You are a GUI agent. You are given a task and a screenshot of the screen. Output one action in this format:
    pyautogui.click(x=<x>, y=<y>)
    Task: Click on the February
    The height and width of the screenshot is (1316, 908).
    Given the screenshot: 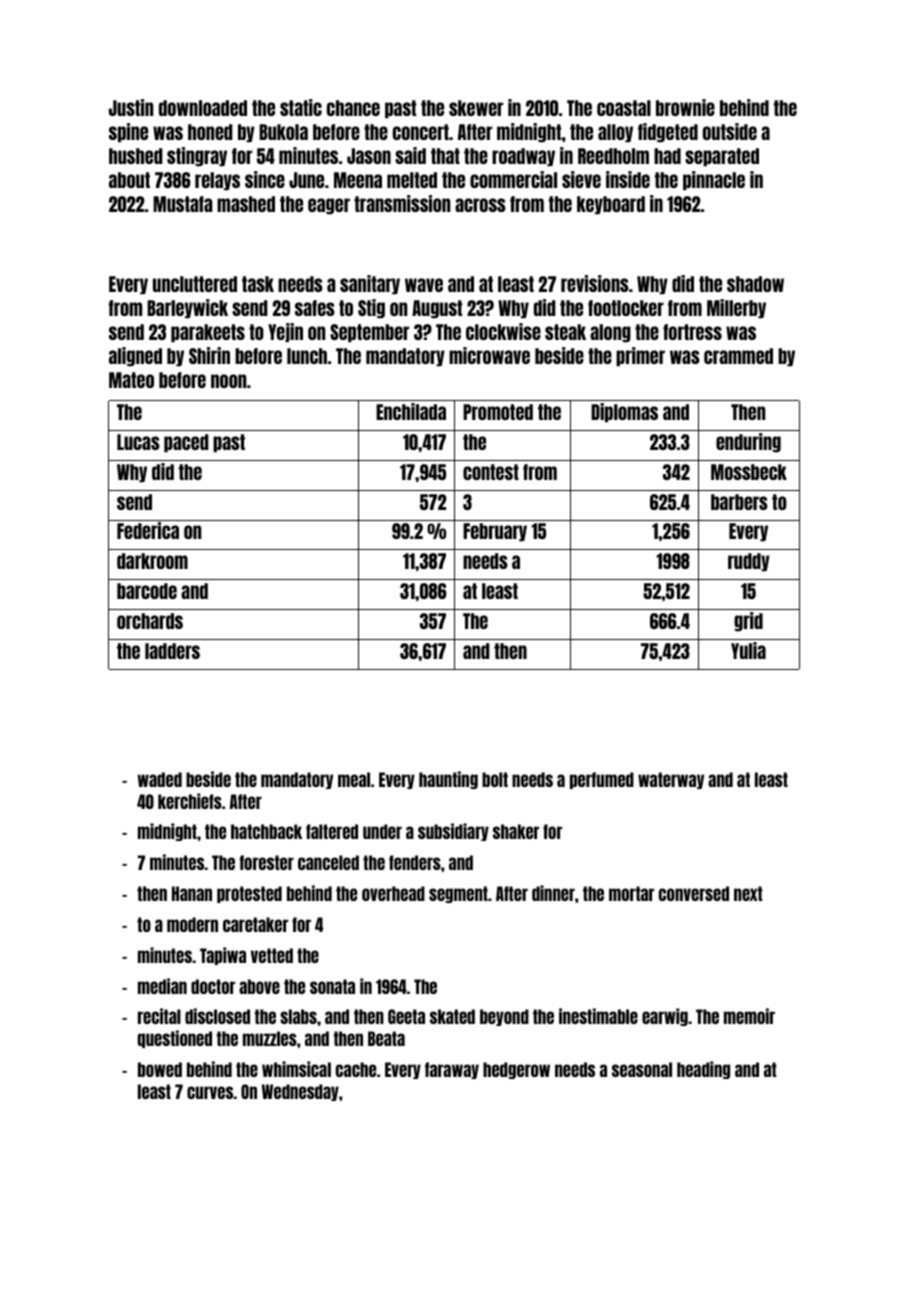 What is the action you would take?
    pyautogui.click(x=495, y=532)
